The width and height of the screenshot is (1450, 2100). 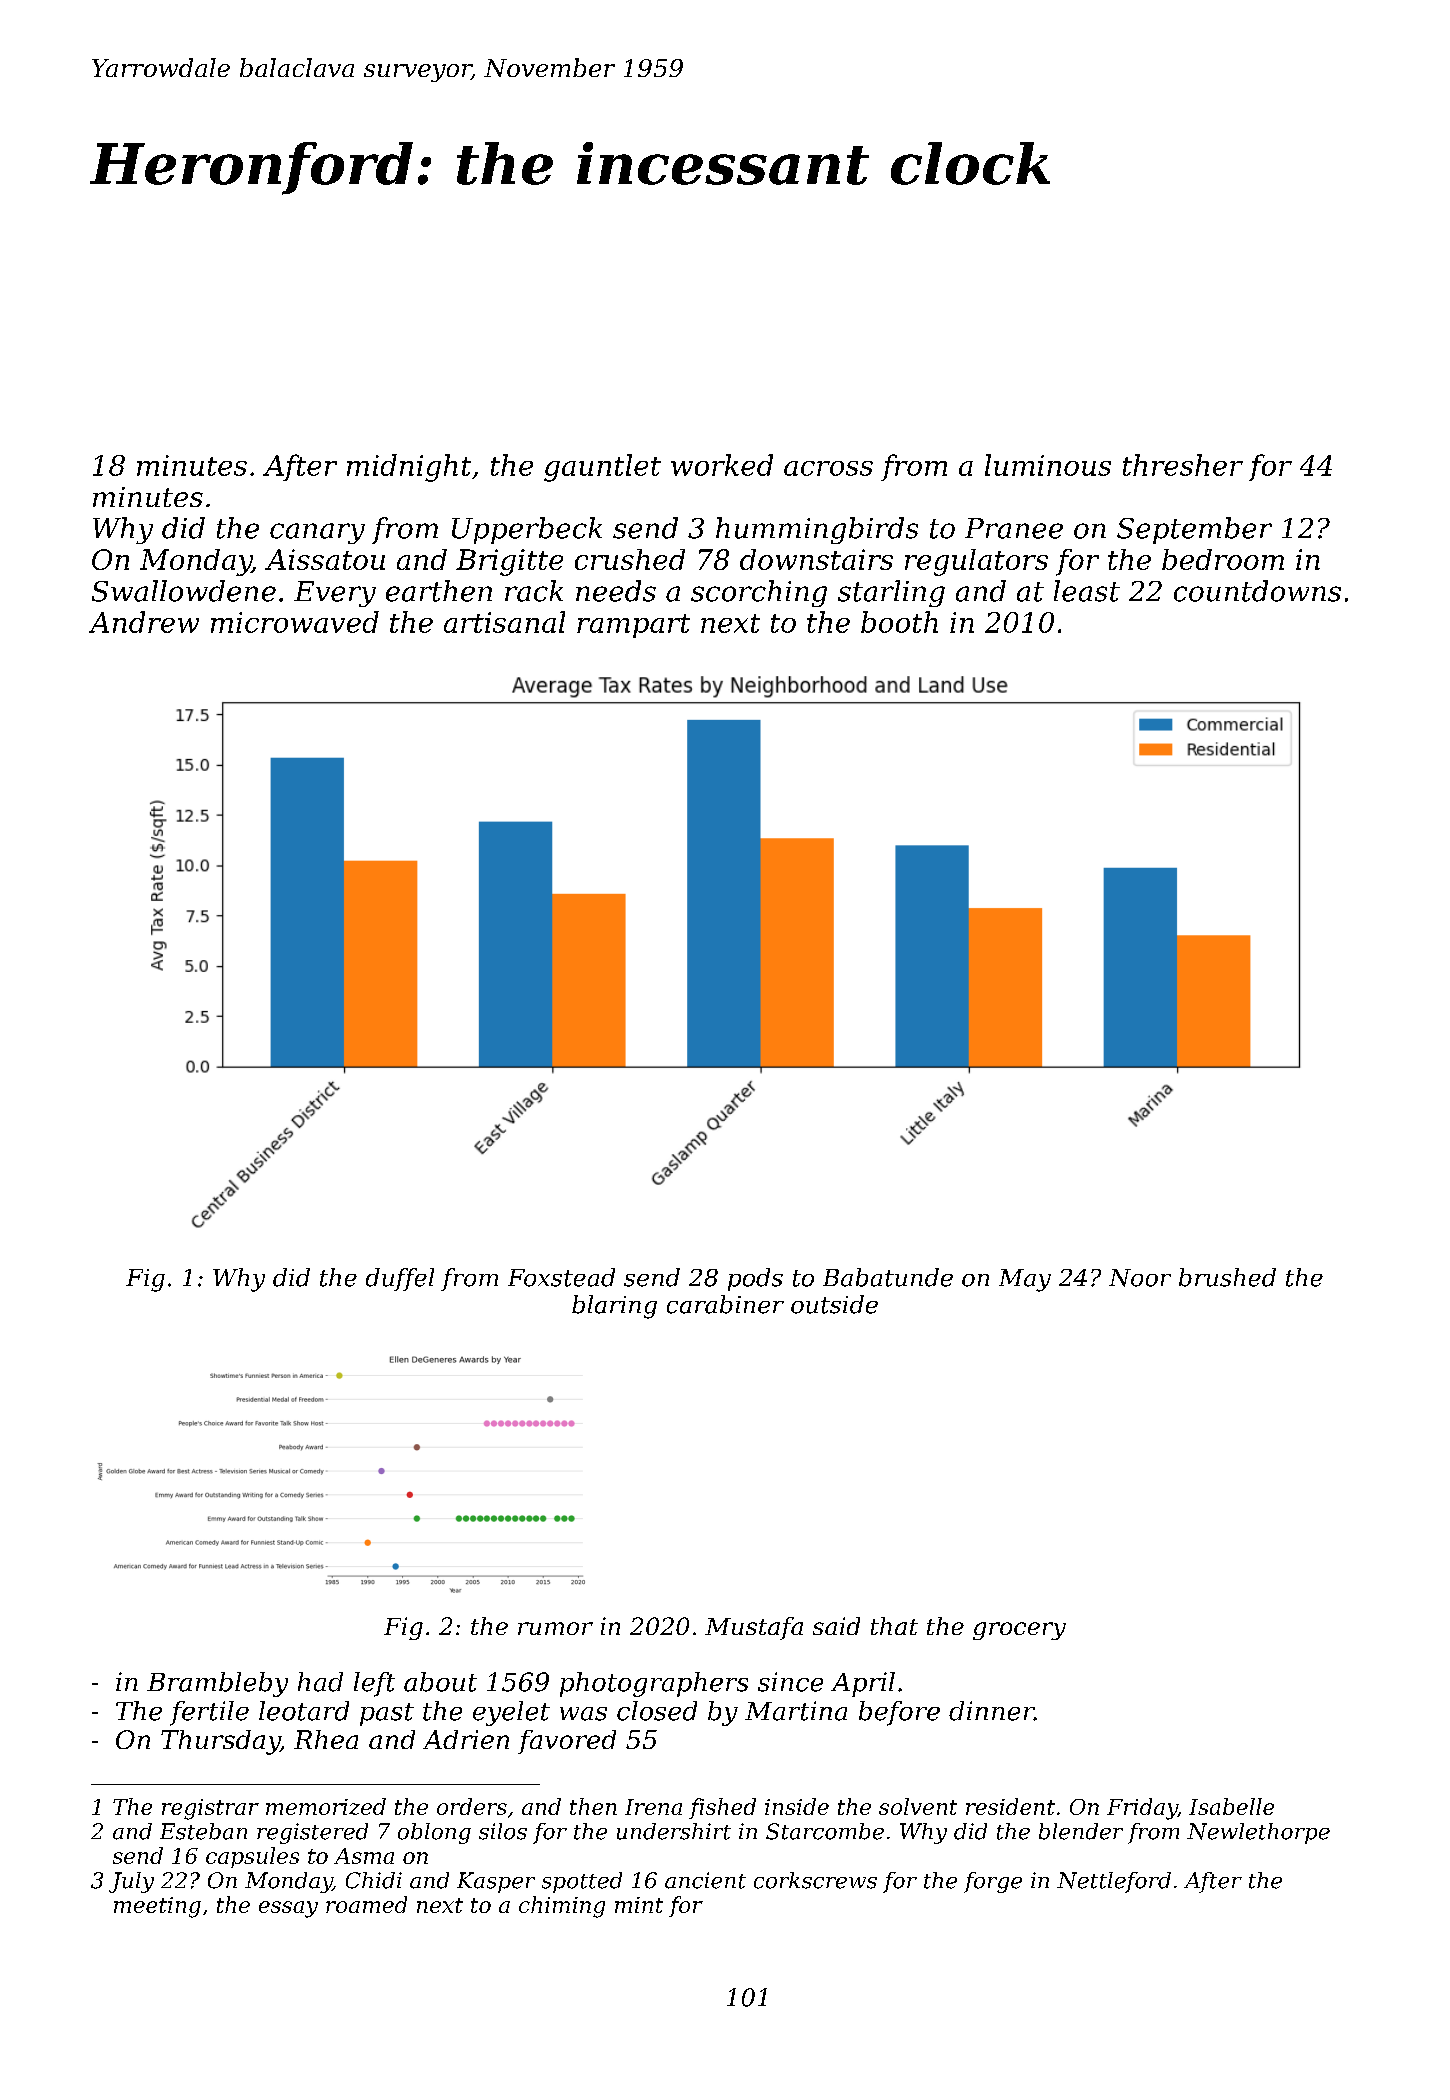 I want to click on worked, so click(x=722, y=465).
